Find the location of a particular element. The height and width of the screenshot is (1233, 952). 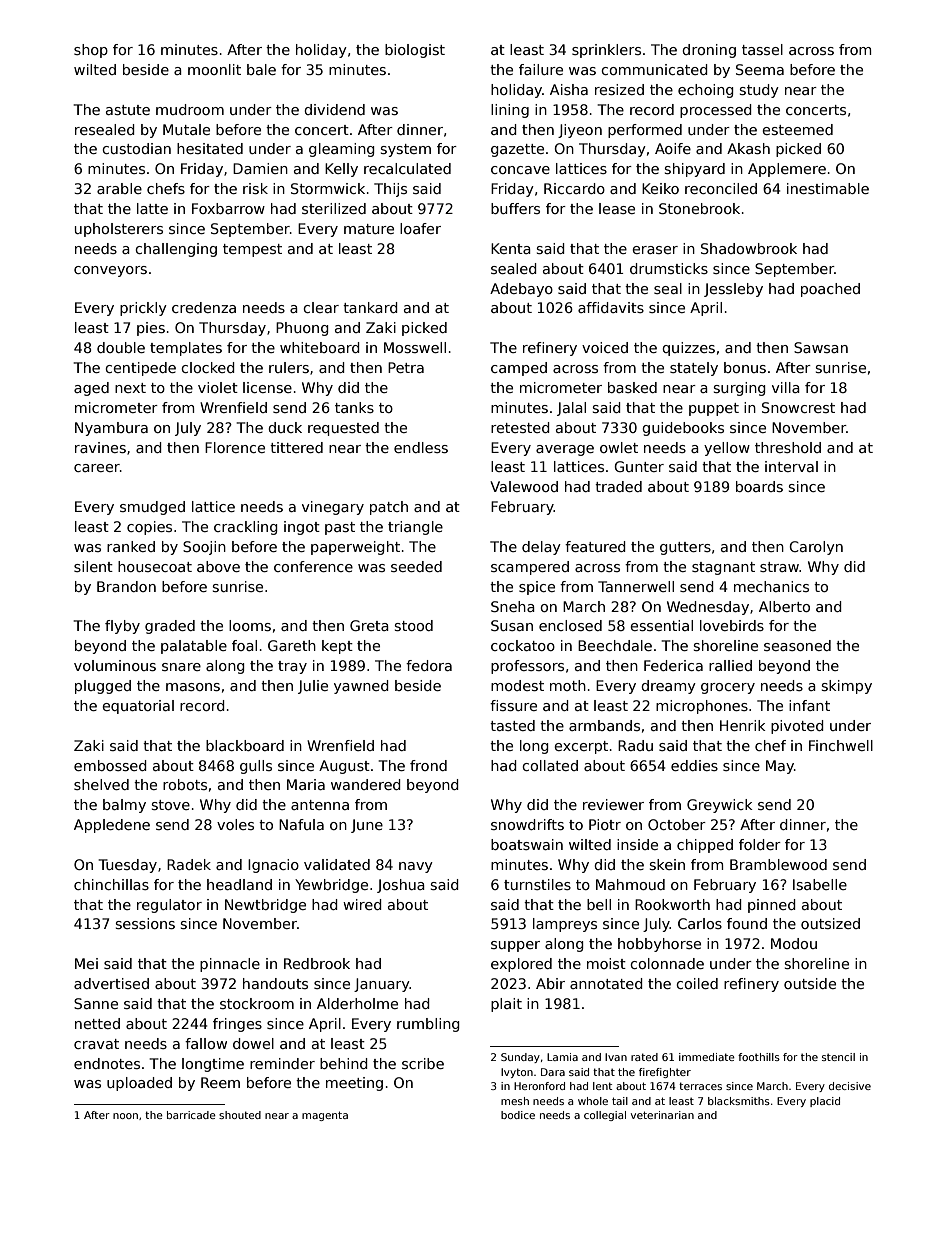

moonlit is located at coordinates (214, 69).
